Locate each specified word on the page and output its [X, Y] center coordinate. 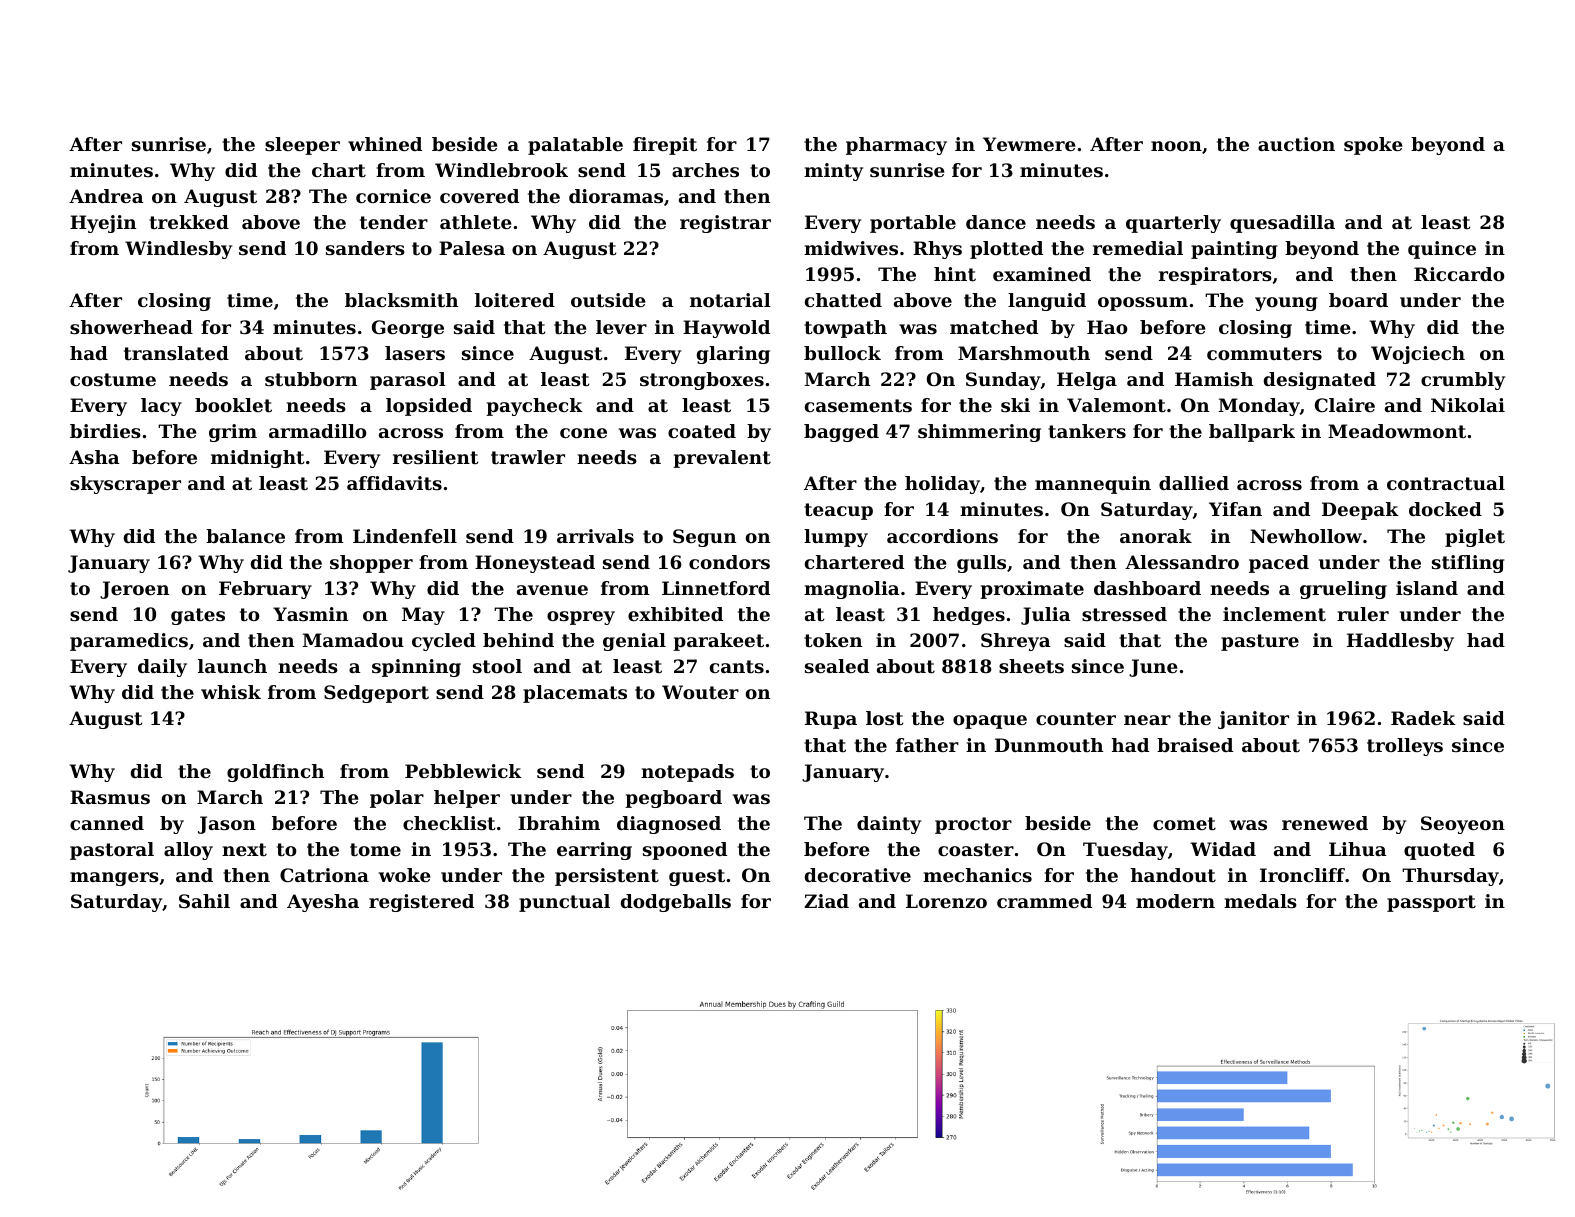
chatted [843, 300]
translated [176, 353]
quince [1442, 250]
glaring [733, 355]
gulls [981, 564]
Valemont [1116, 405]
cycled [444, 642]
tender [394, 222]
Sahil [204, 901]
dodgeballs [676, 903]
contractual [1446, 483]
